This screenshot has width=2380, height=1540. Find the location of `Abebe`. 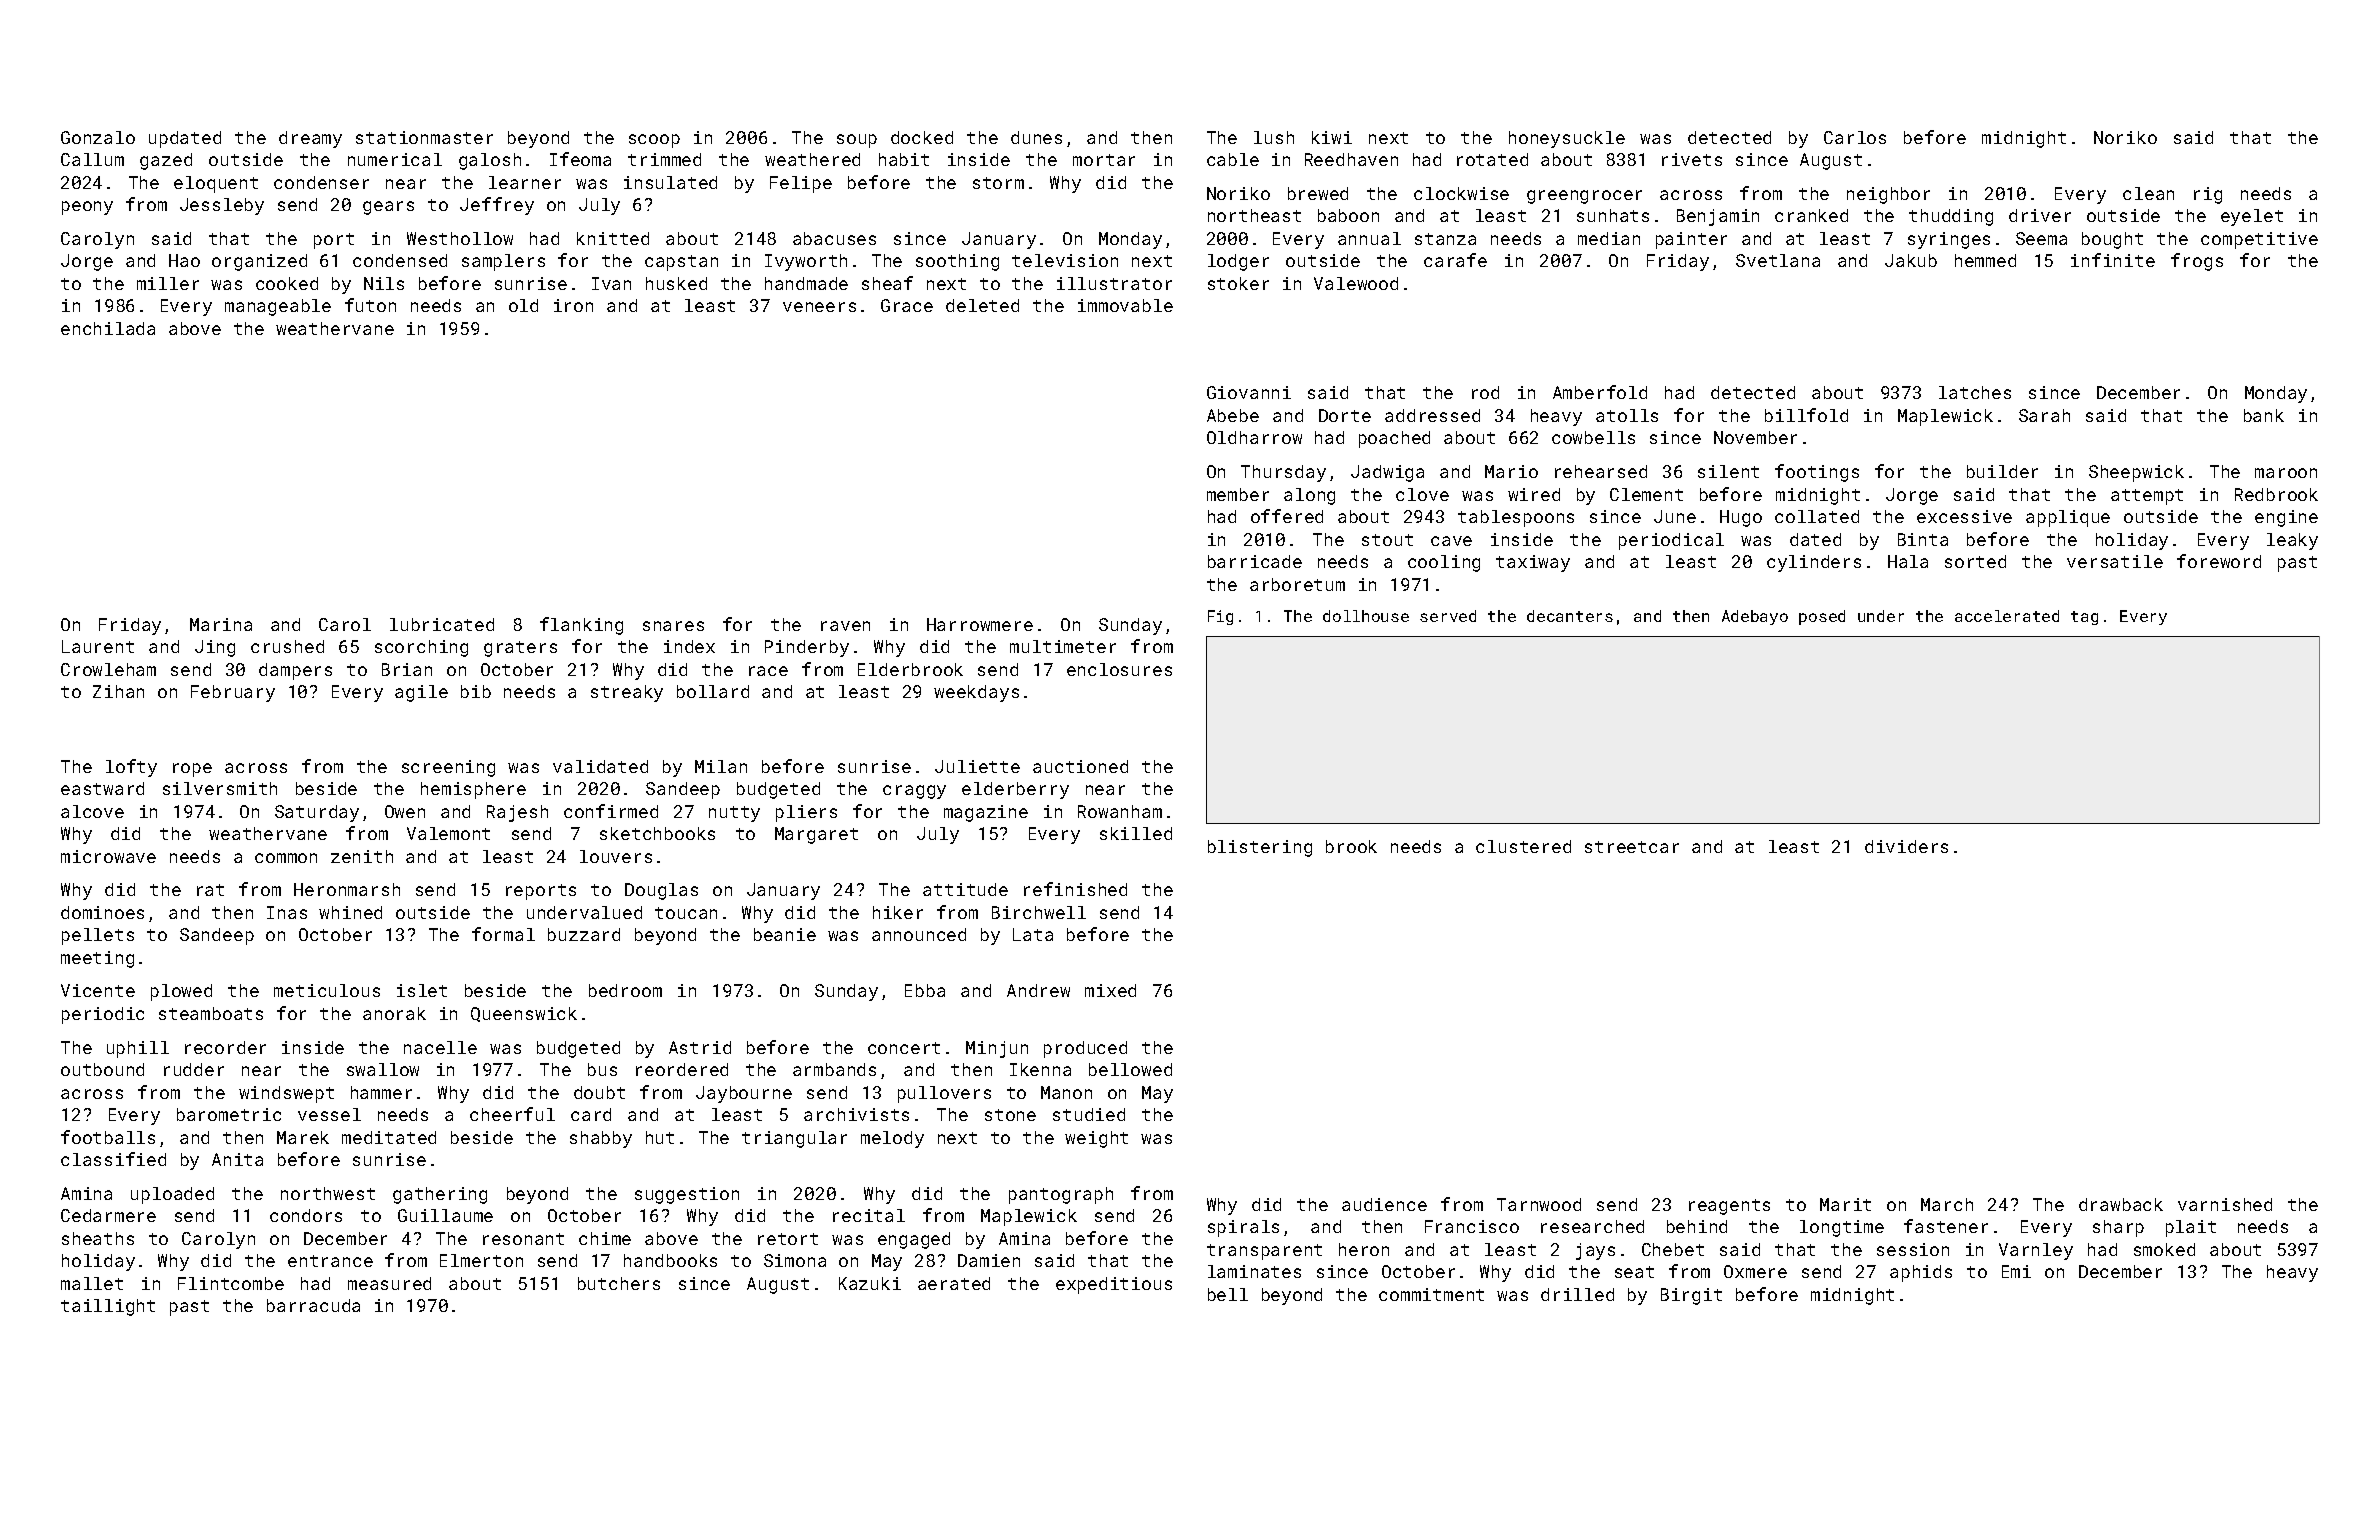

Abebe is located at coordinates (1233, 415).
